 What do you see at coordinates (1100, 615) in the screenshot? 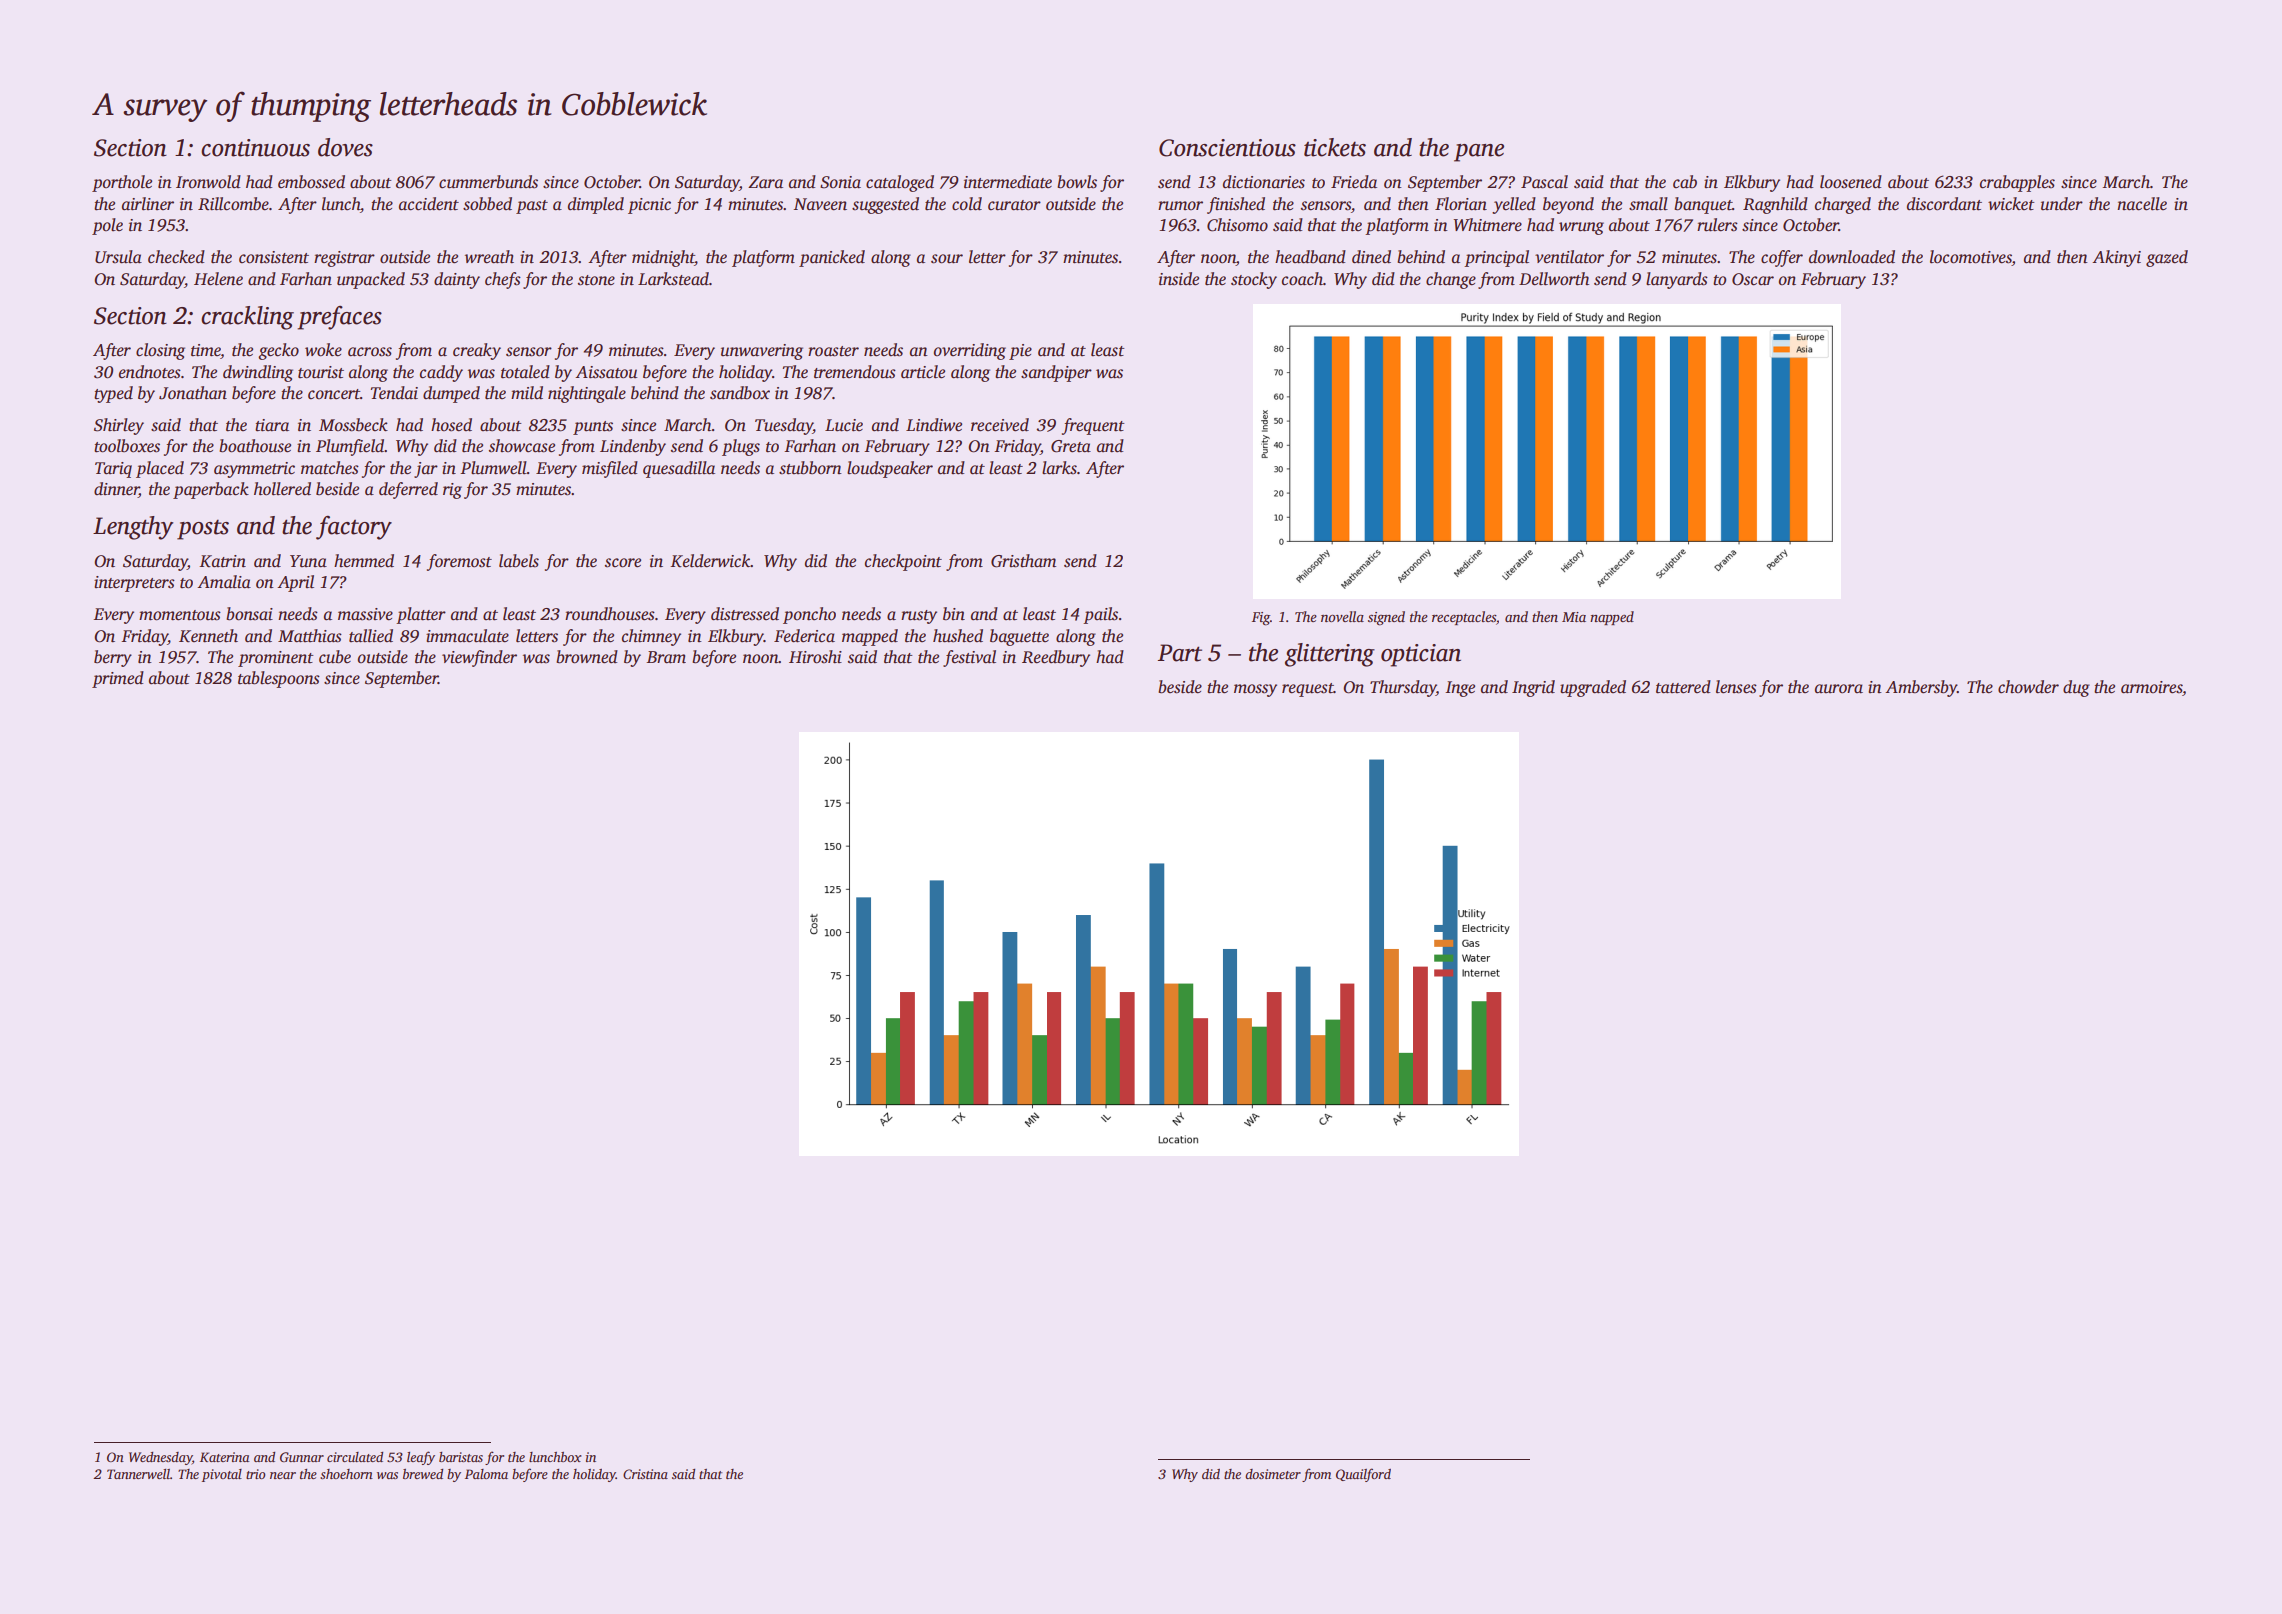
I see `pails` at bounding box center [1100, 615].
